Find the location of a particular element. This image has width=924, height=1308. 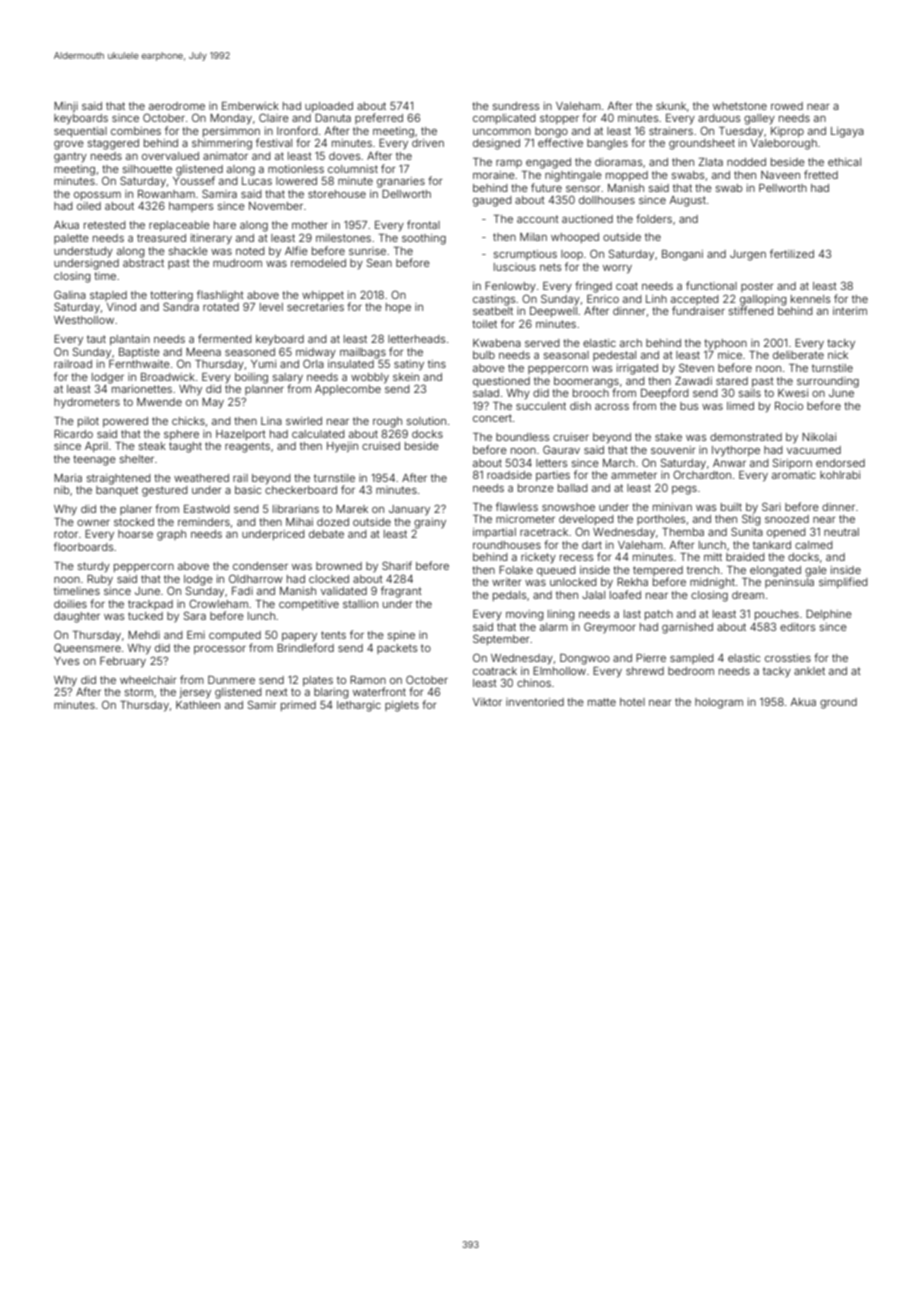

hydrometers is located at coordinates (87, 403).
